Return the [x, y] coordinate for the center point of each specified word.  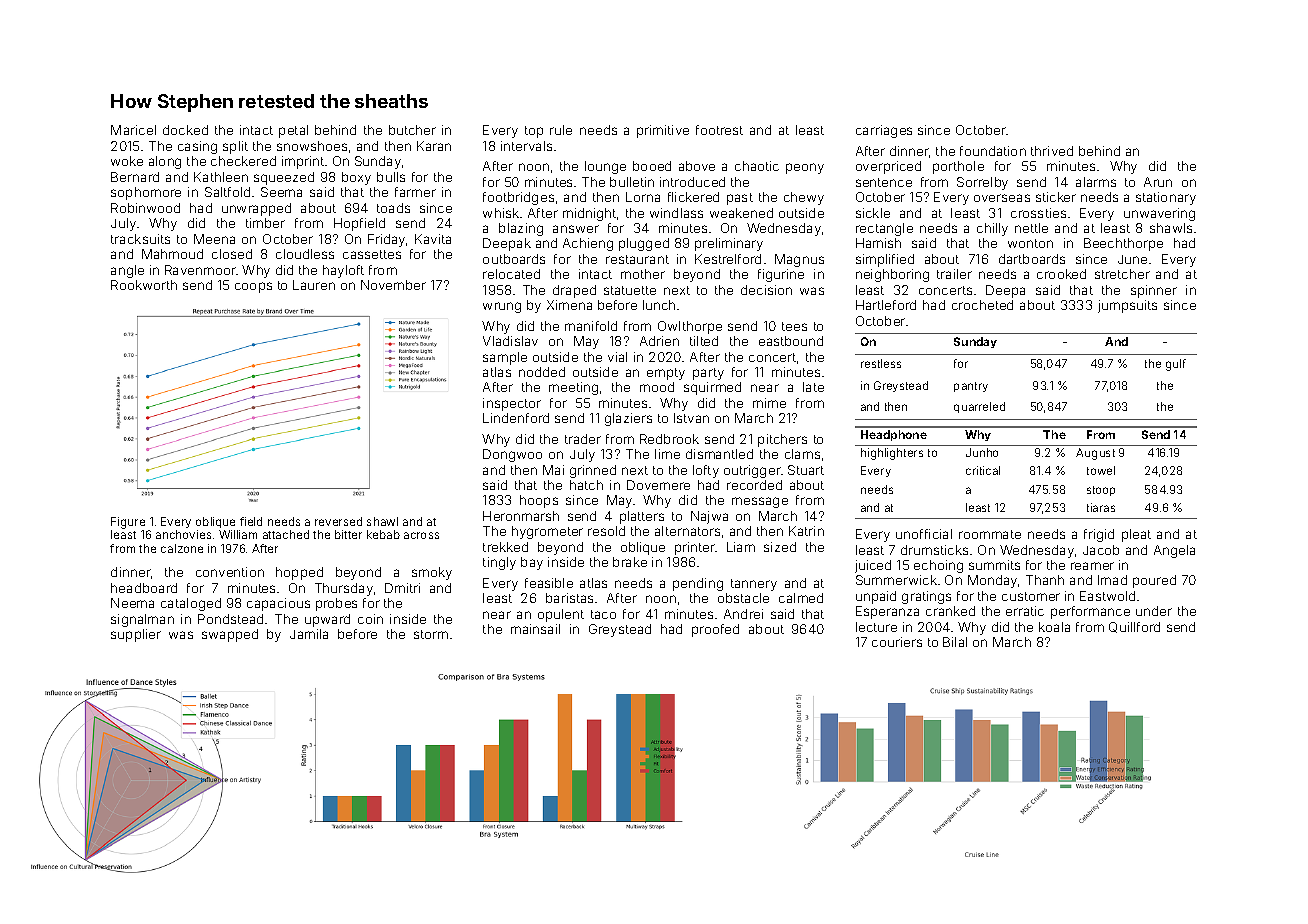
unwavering [1159, 214]
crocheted [982, 305]
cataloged [191, 604]
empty [666, 374]
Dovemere [658, 485]
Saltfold [227, 192]
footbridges [518, 198]
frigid [1099, 535]
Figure [128, 523]
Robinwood [145, 208]
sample [505, 358]
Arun [1158, 182]
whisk [501, 213]
